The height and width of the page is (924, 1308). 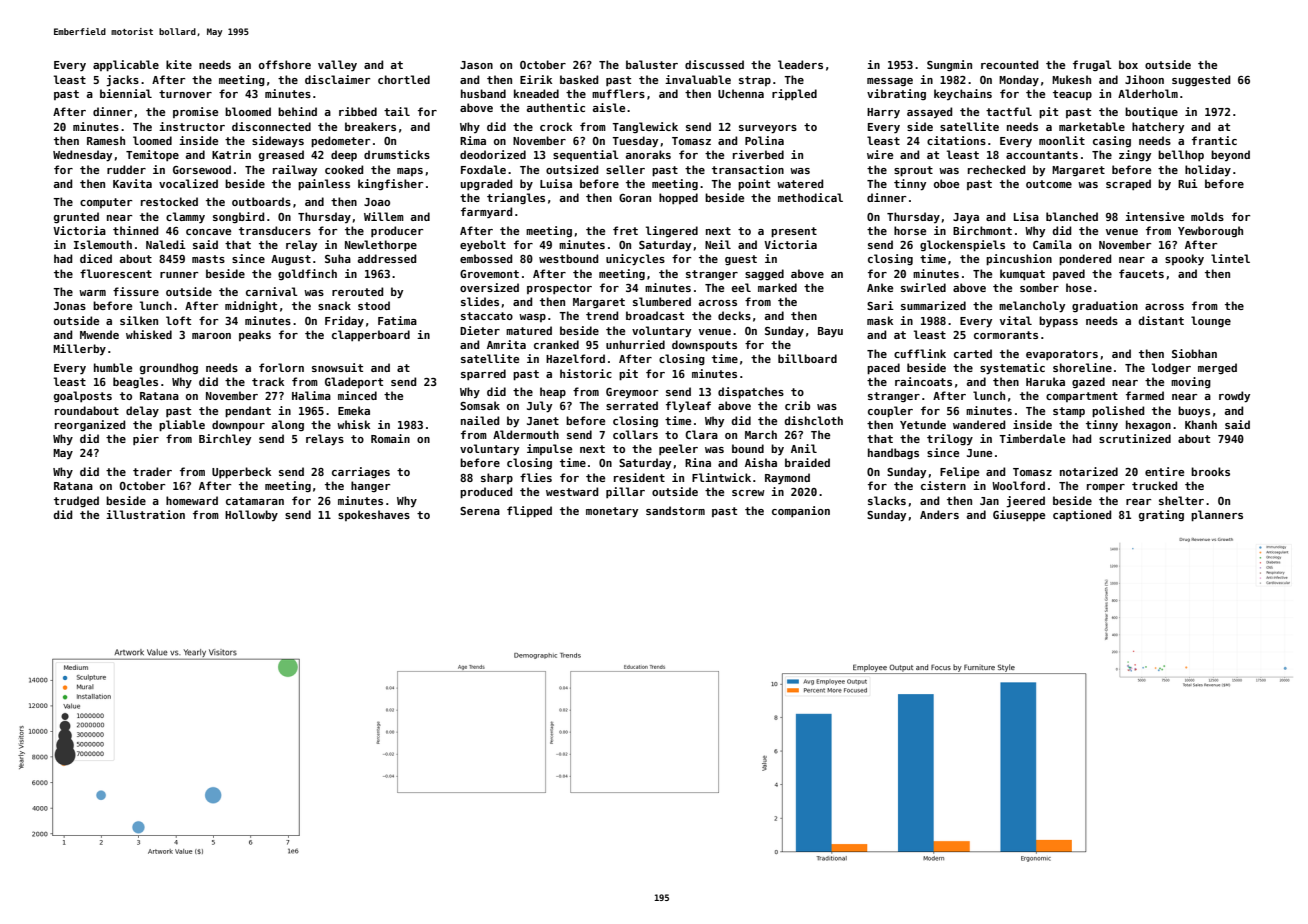 What do you see at coordinates (652, 64) in the page?
I see `baluster` at bounding box center [652, 64].
